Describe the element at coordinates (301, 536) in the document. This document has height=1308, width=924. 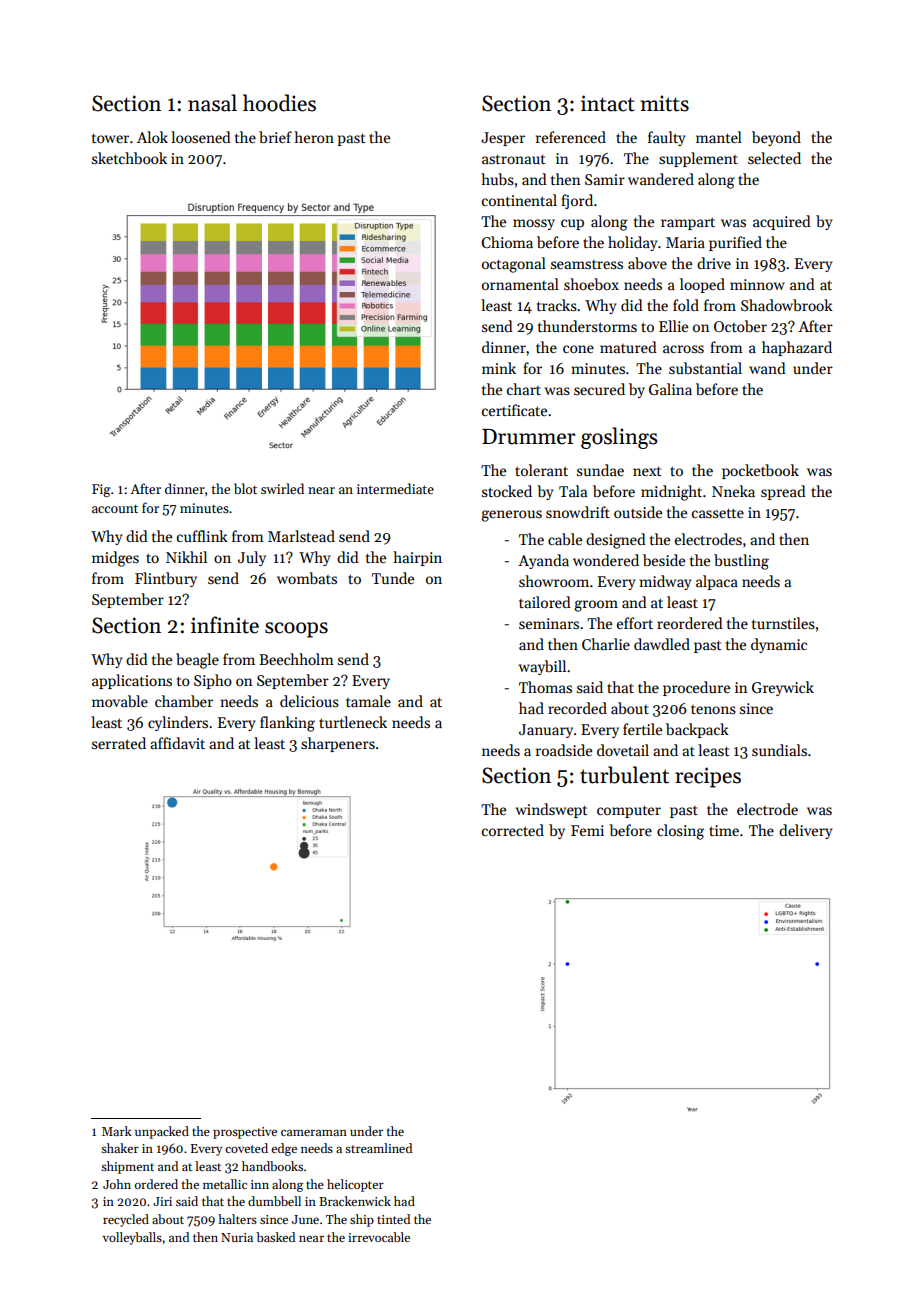
I see `Marlstead` at that location.
